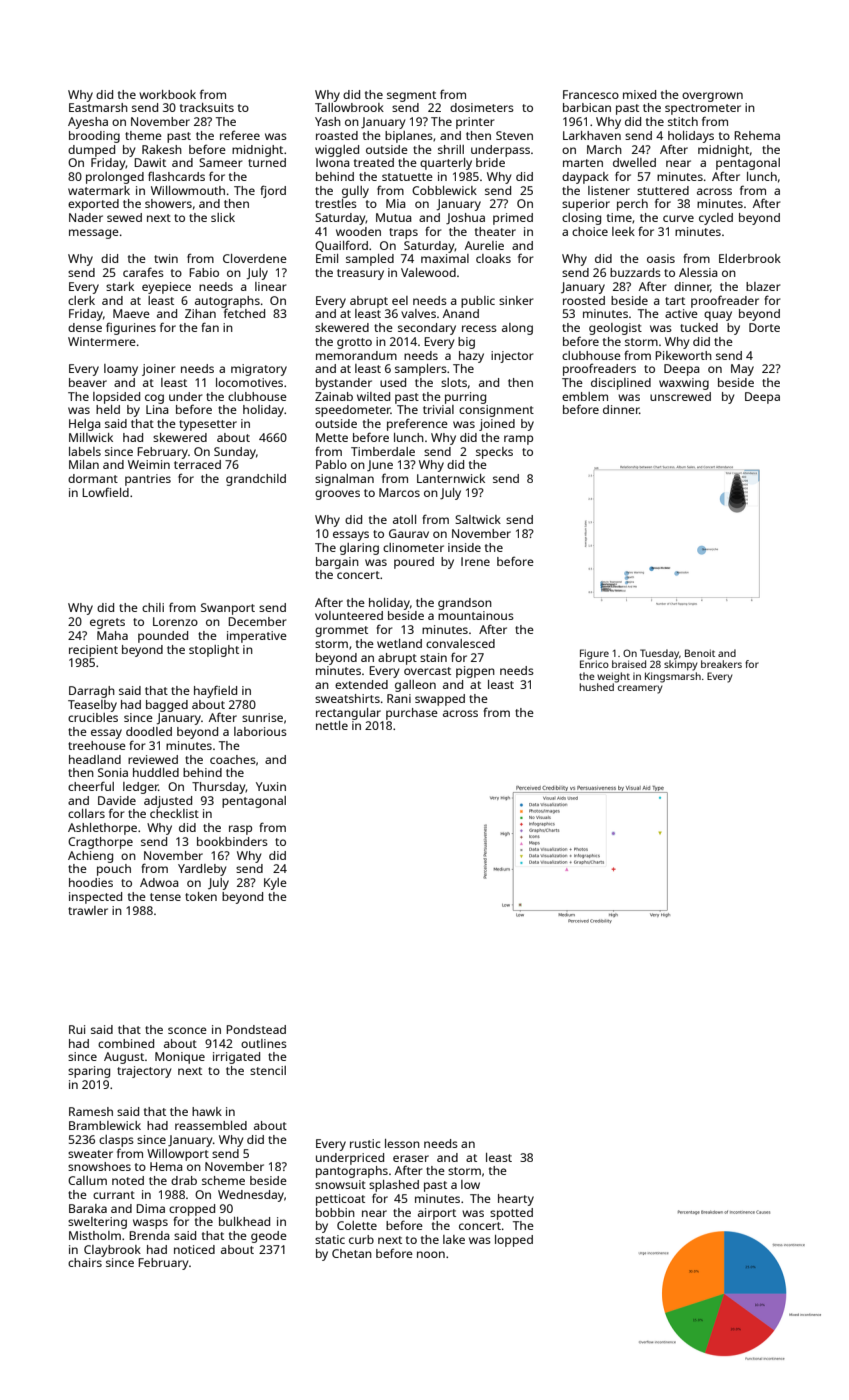 The height and width of the document is (1400, 849). I want to click on hushed, so click(597, 687).
